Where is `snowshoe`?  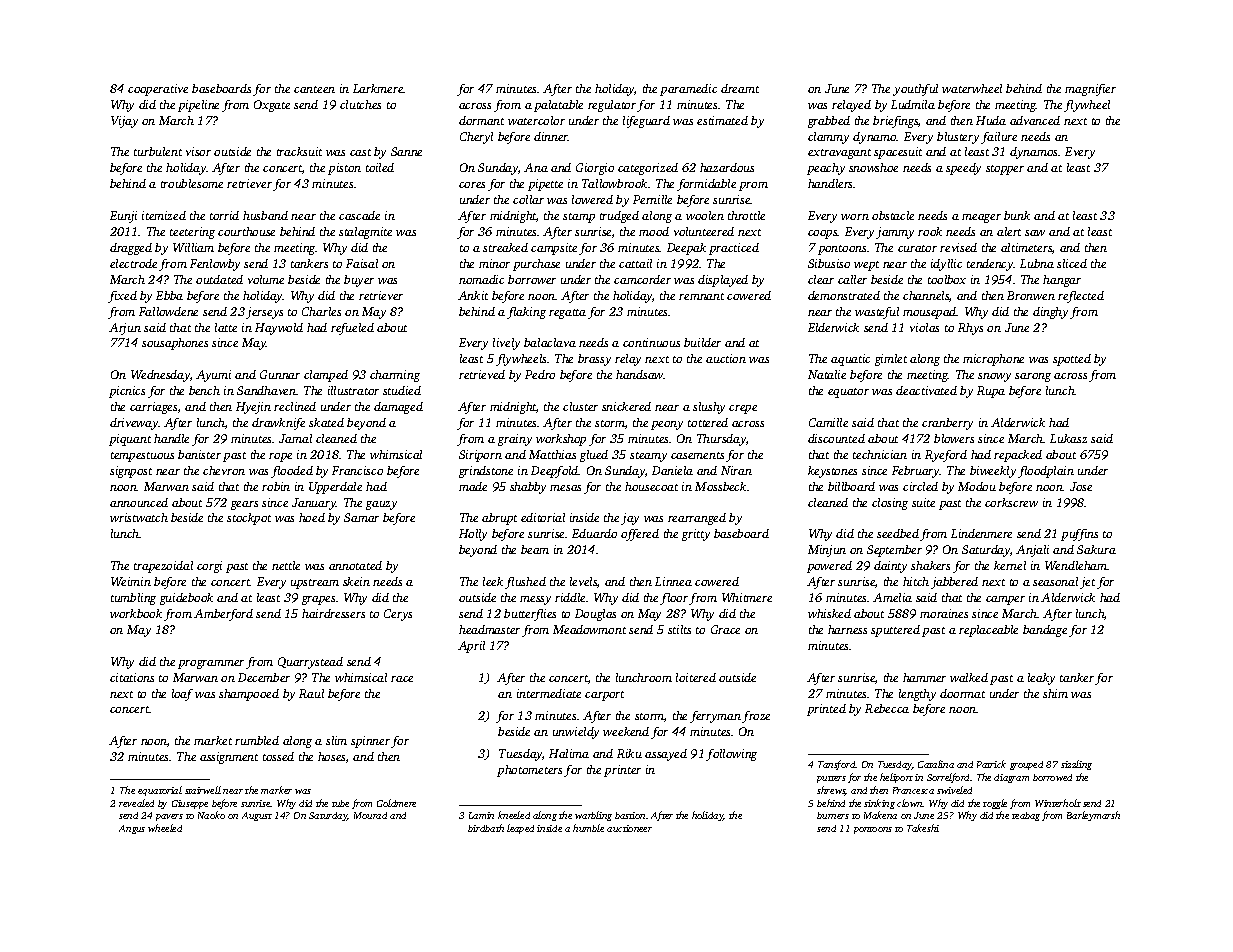 snowshoe is located at coordinates (873, 167).
